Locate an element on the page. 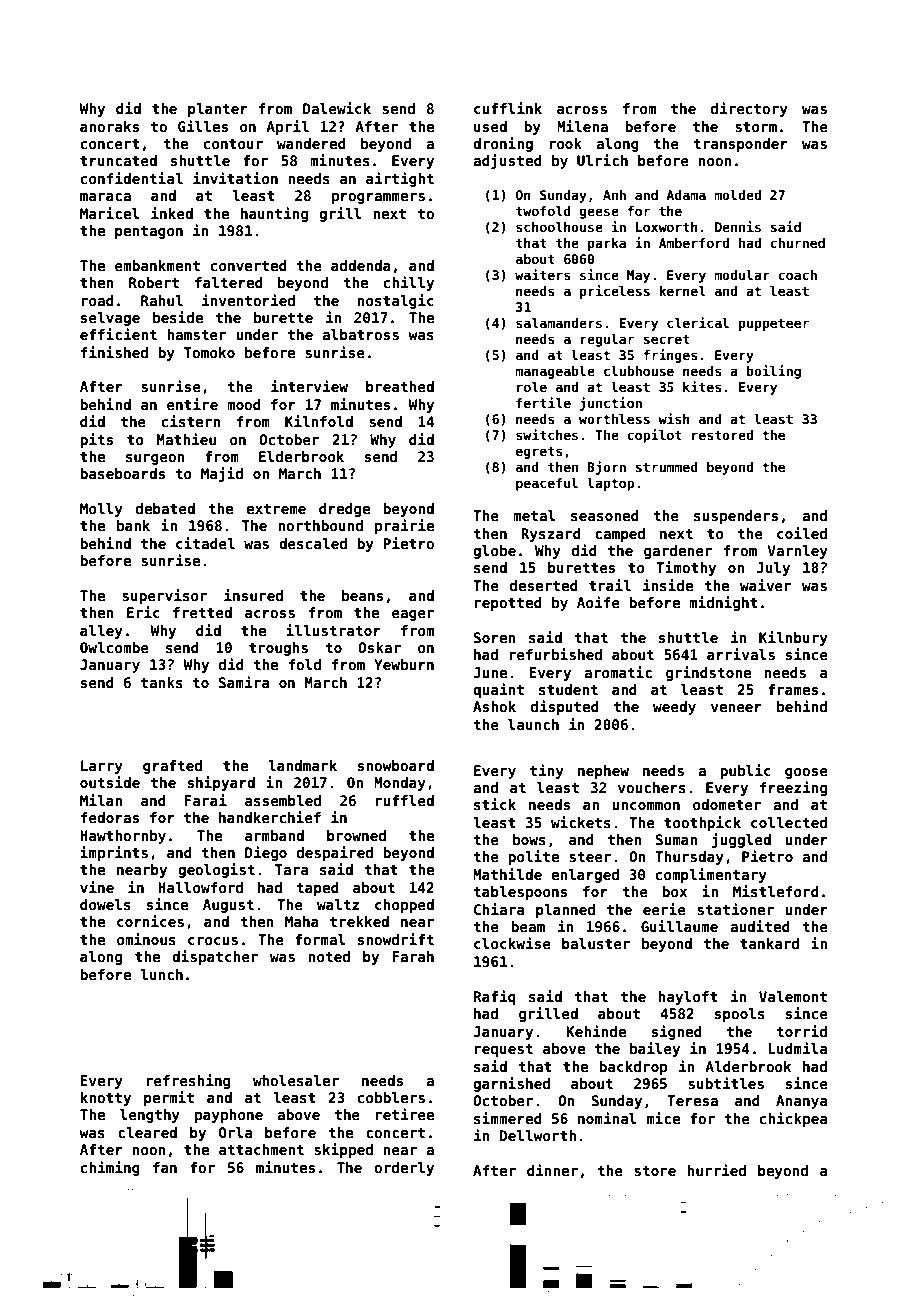 This document has height=1316, width=908. prairie is located at coordinates (404, 526).
